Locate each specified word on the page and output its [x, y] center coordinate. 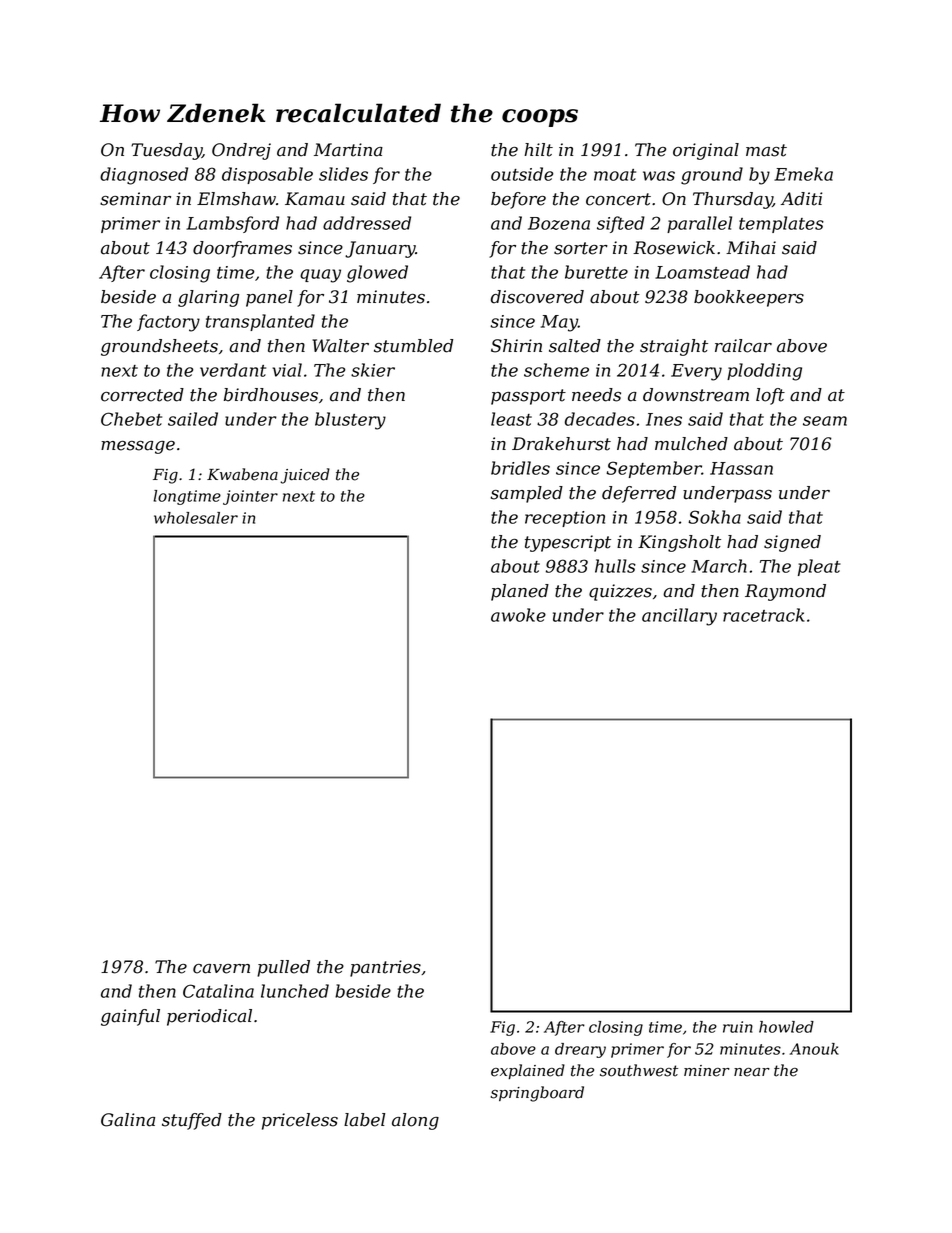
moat [615, 175]
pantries [385, 968]
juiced [305, 476]
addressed [367, 223]
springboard [537, 1094]
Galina [128, 1120]
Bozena [559, 223]
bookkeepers [749, 298]
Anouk [814, 1049]
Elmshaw [236, 199]
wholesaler [196, 518]
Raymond [785, 592]
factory [168, 323]
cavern [221, 969]
